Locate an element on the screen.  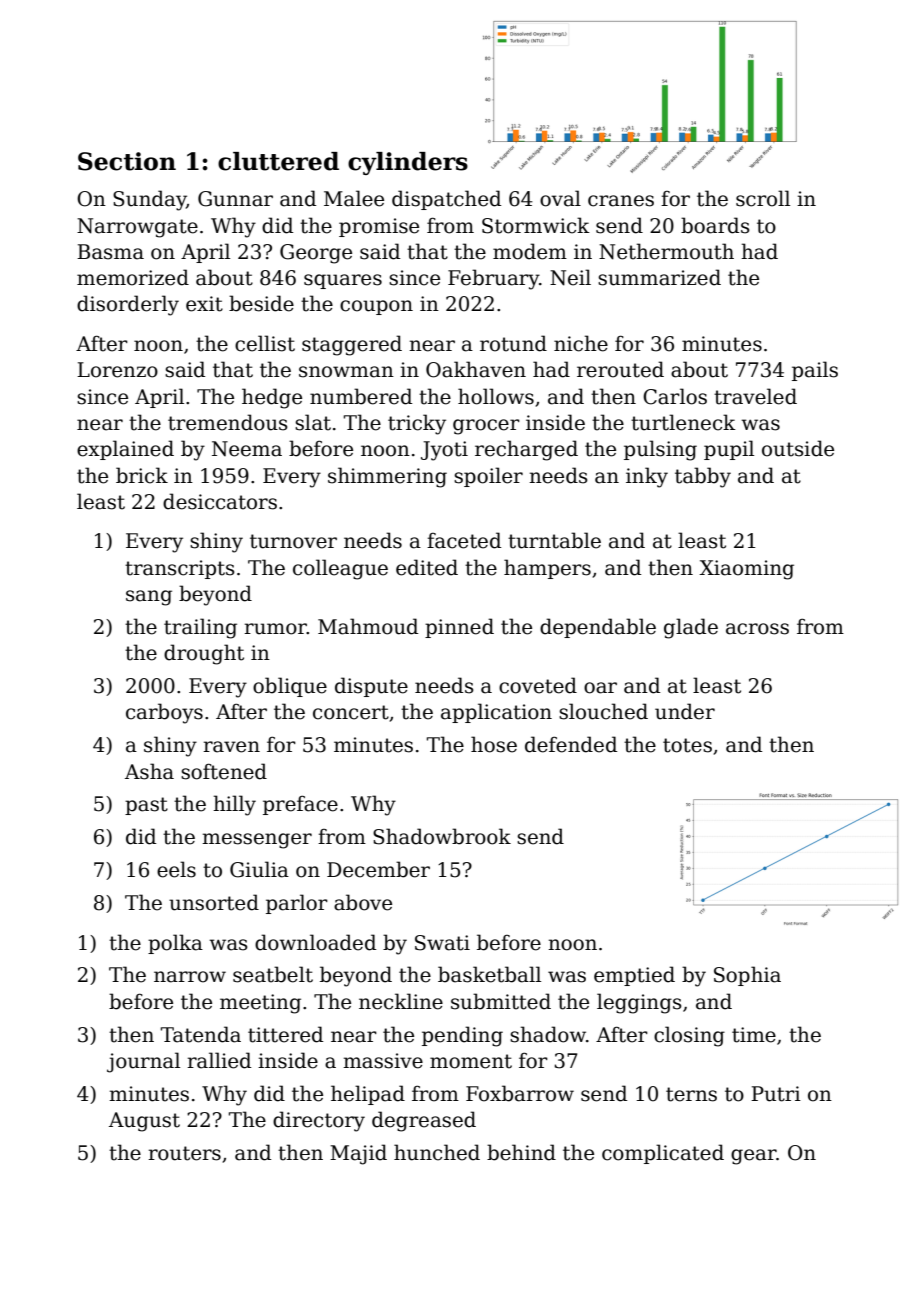
sang is located at coordinates (149, 598).
